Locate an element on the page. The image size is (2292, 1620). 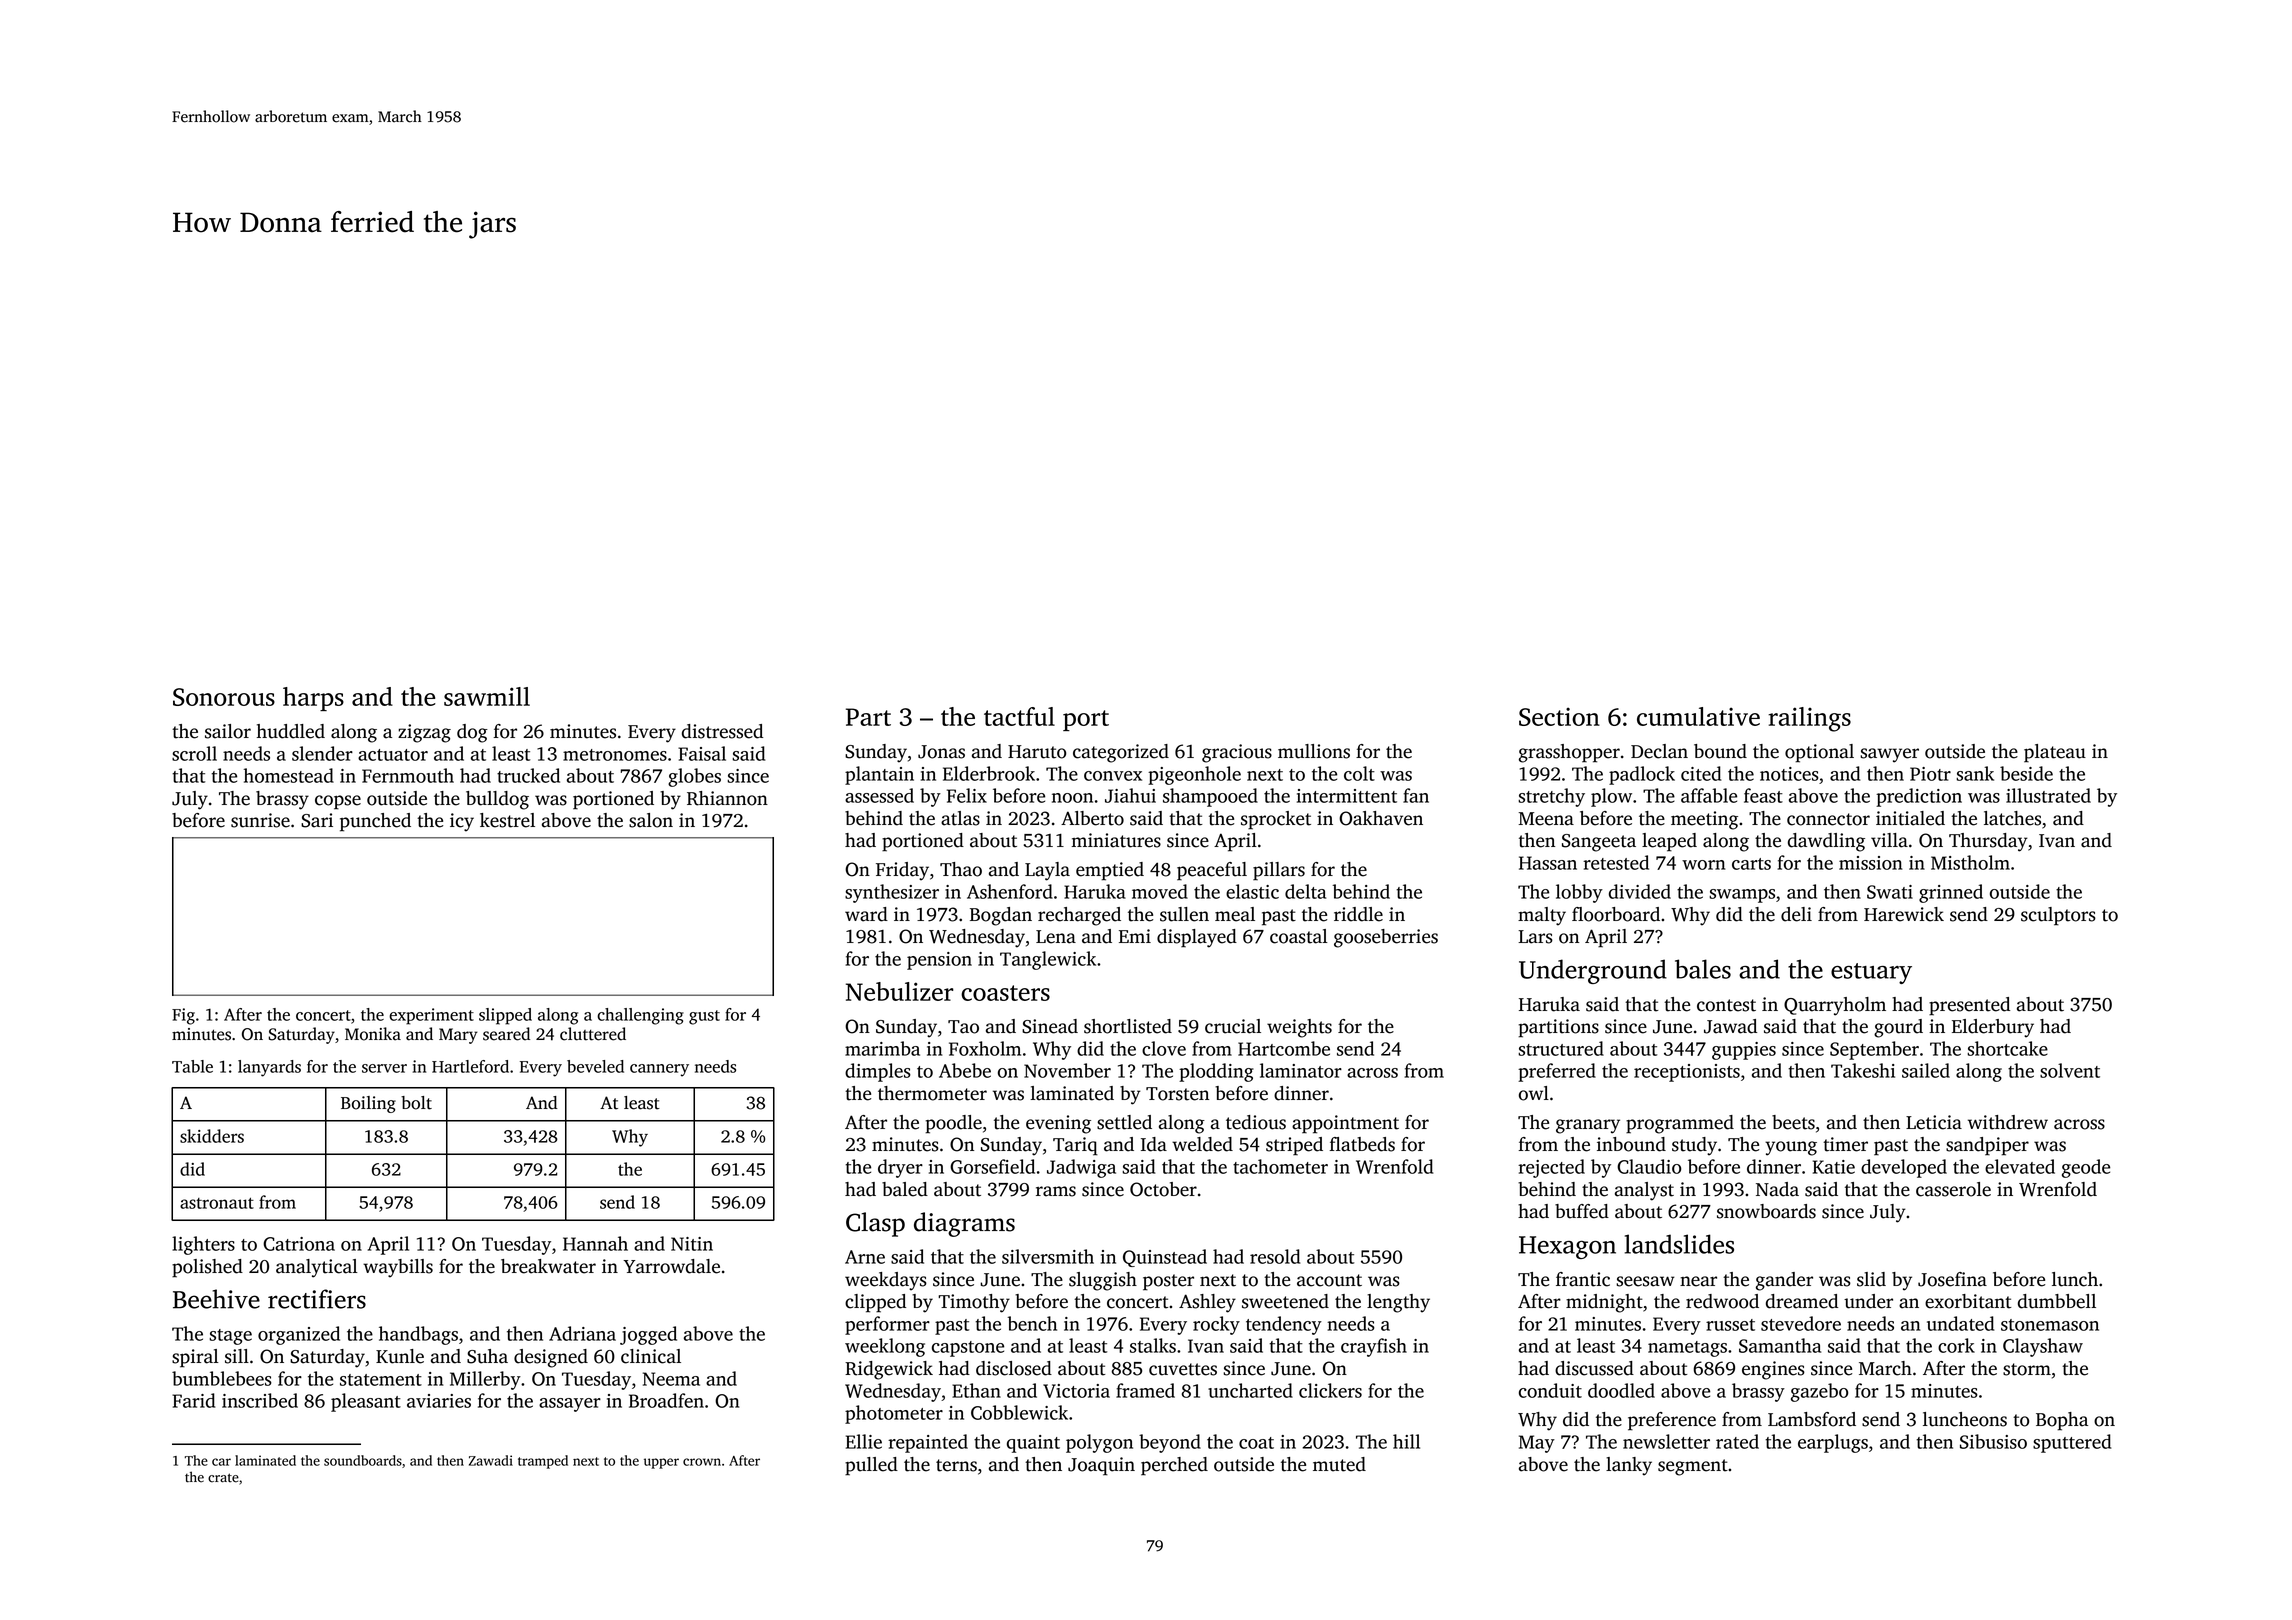
tactful is located at coordinates (1019, 716).
